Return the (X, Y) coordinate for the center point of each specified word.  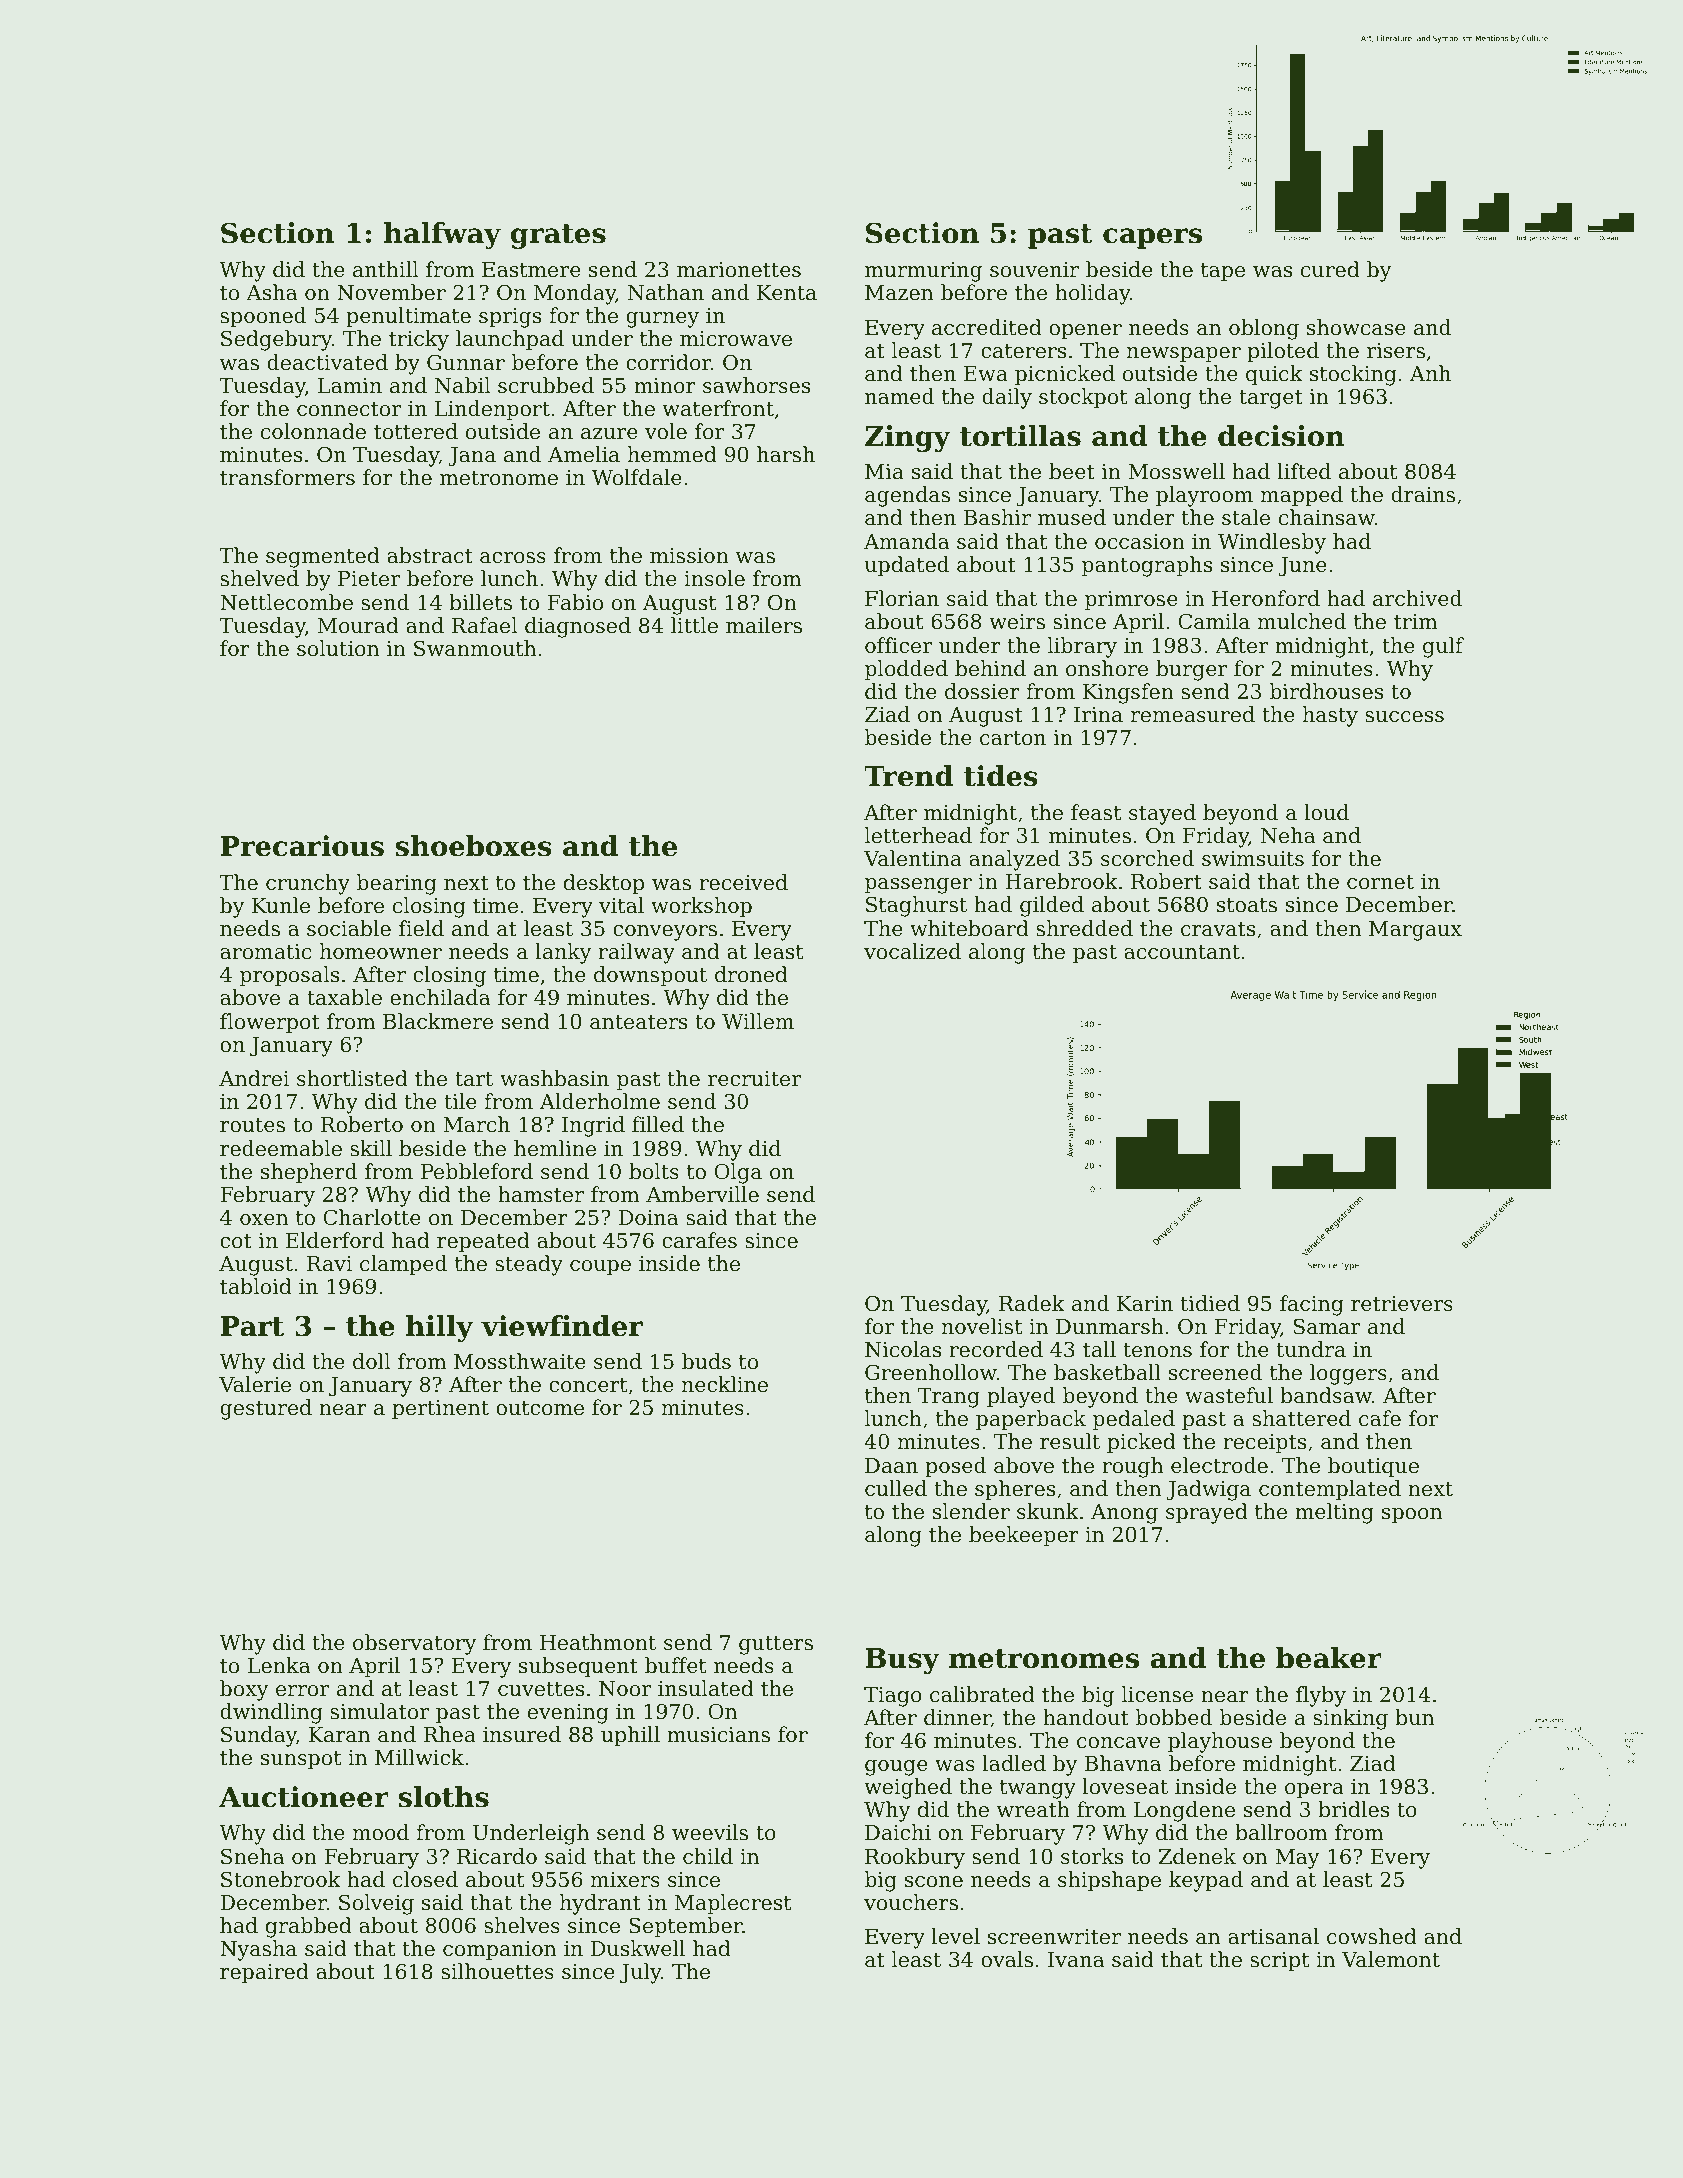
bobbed (1174, 1717)
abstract (430, 555)
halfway (442, 235)
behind (990, 668)
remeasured (1193, 714)
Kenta (787, 293)
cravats (1218, 929)
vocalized (912, 951)
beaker (1329, 1658)
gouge (896, 1768)
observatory (415, 1644)
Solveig (376, 1904)
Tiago (893, 1697)
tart (474, 1079)
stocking (1353, 375)
